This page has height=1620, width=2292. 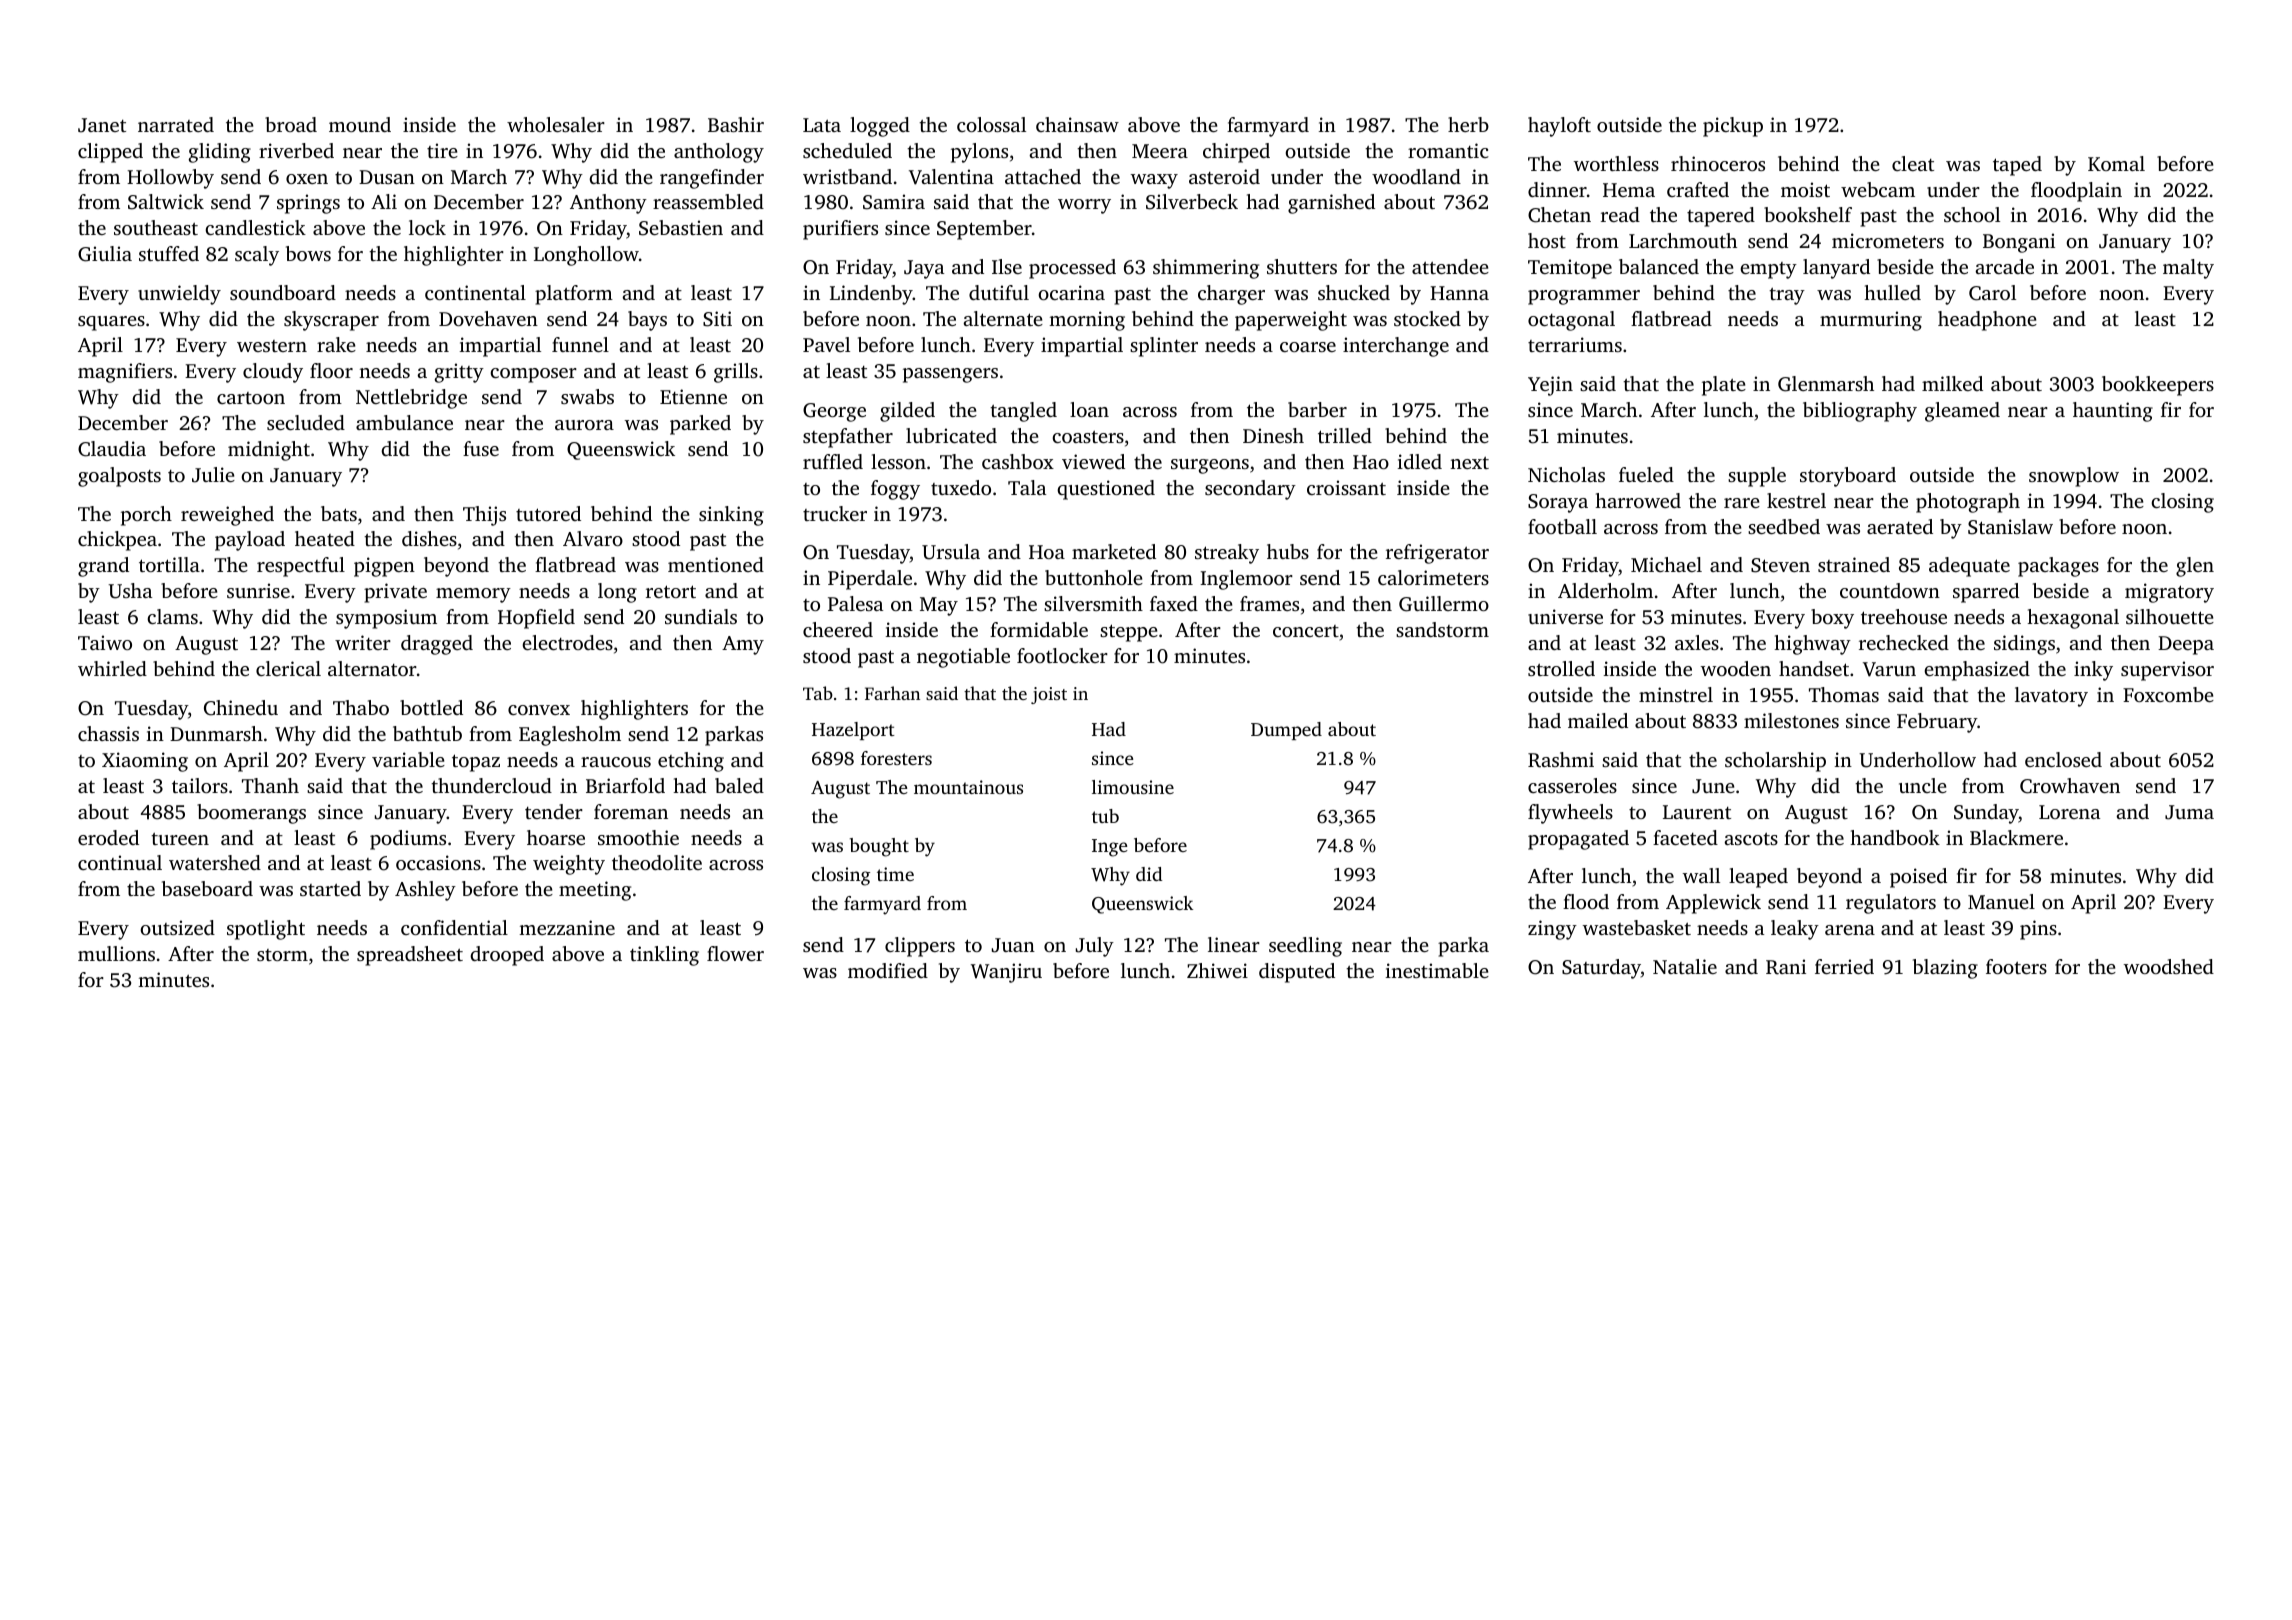 I want to click on sinking, so click(x=731, y=516).
